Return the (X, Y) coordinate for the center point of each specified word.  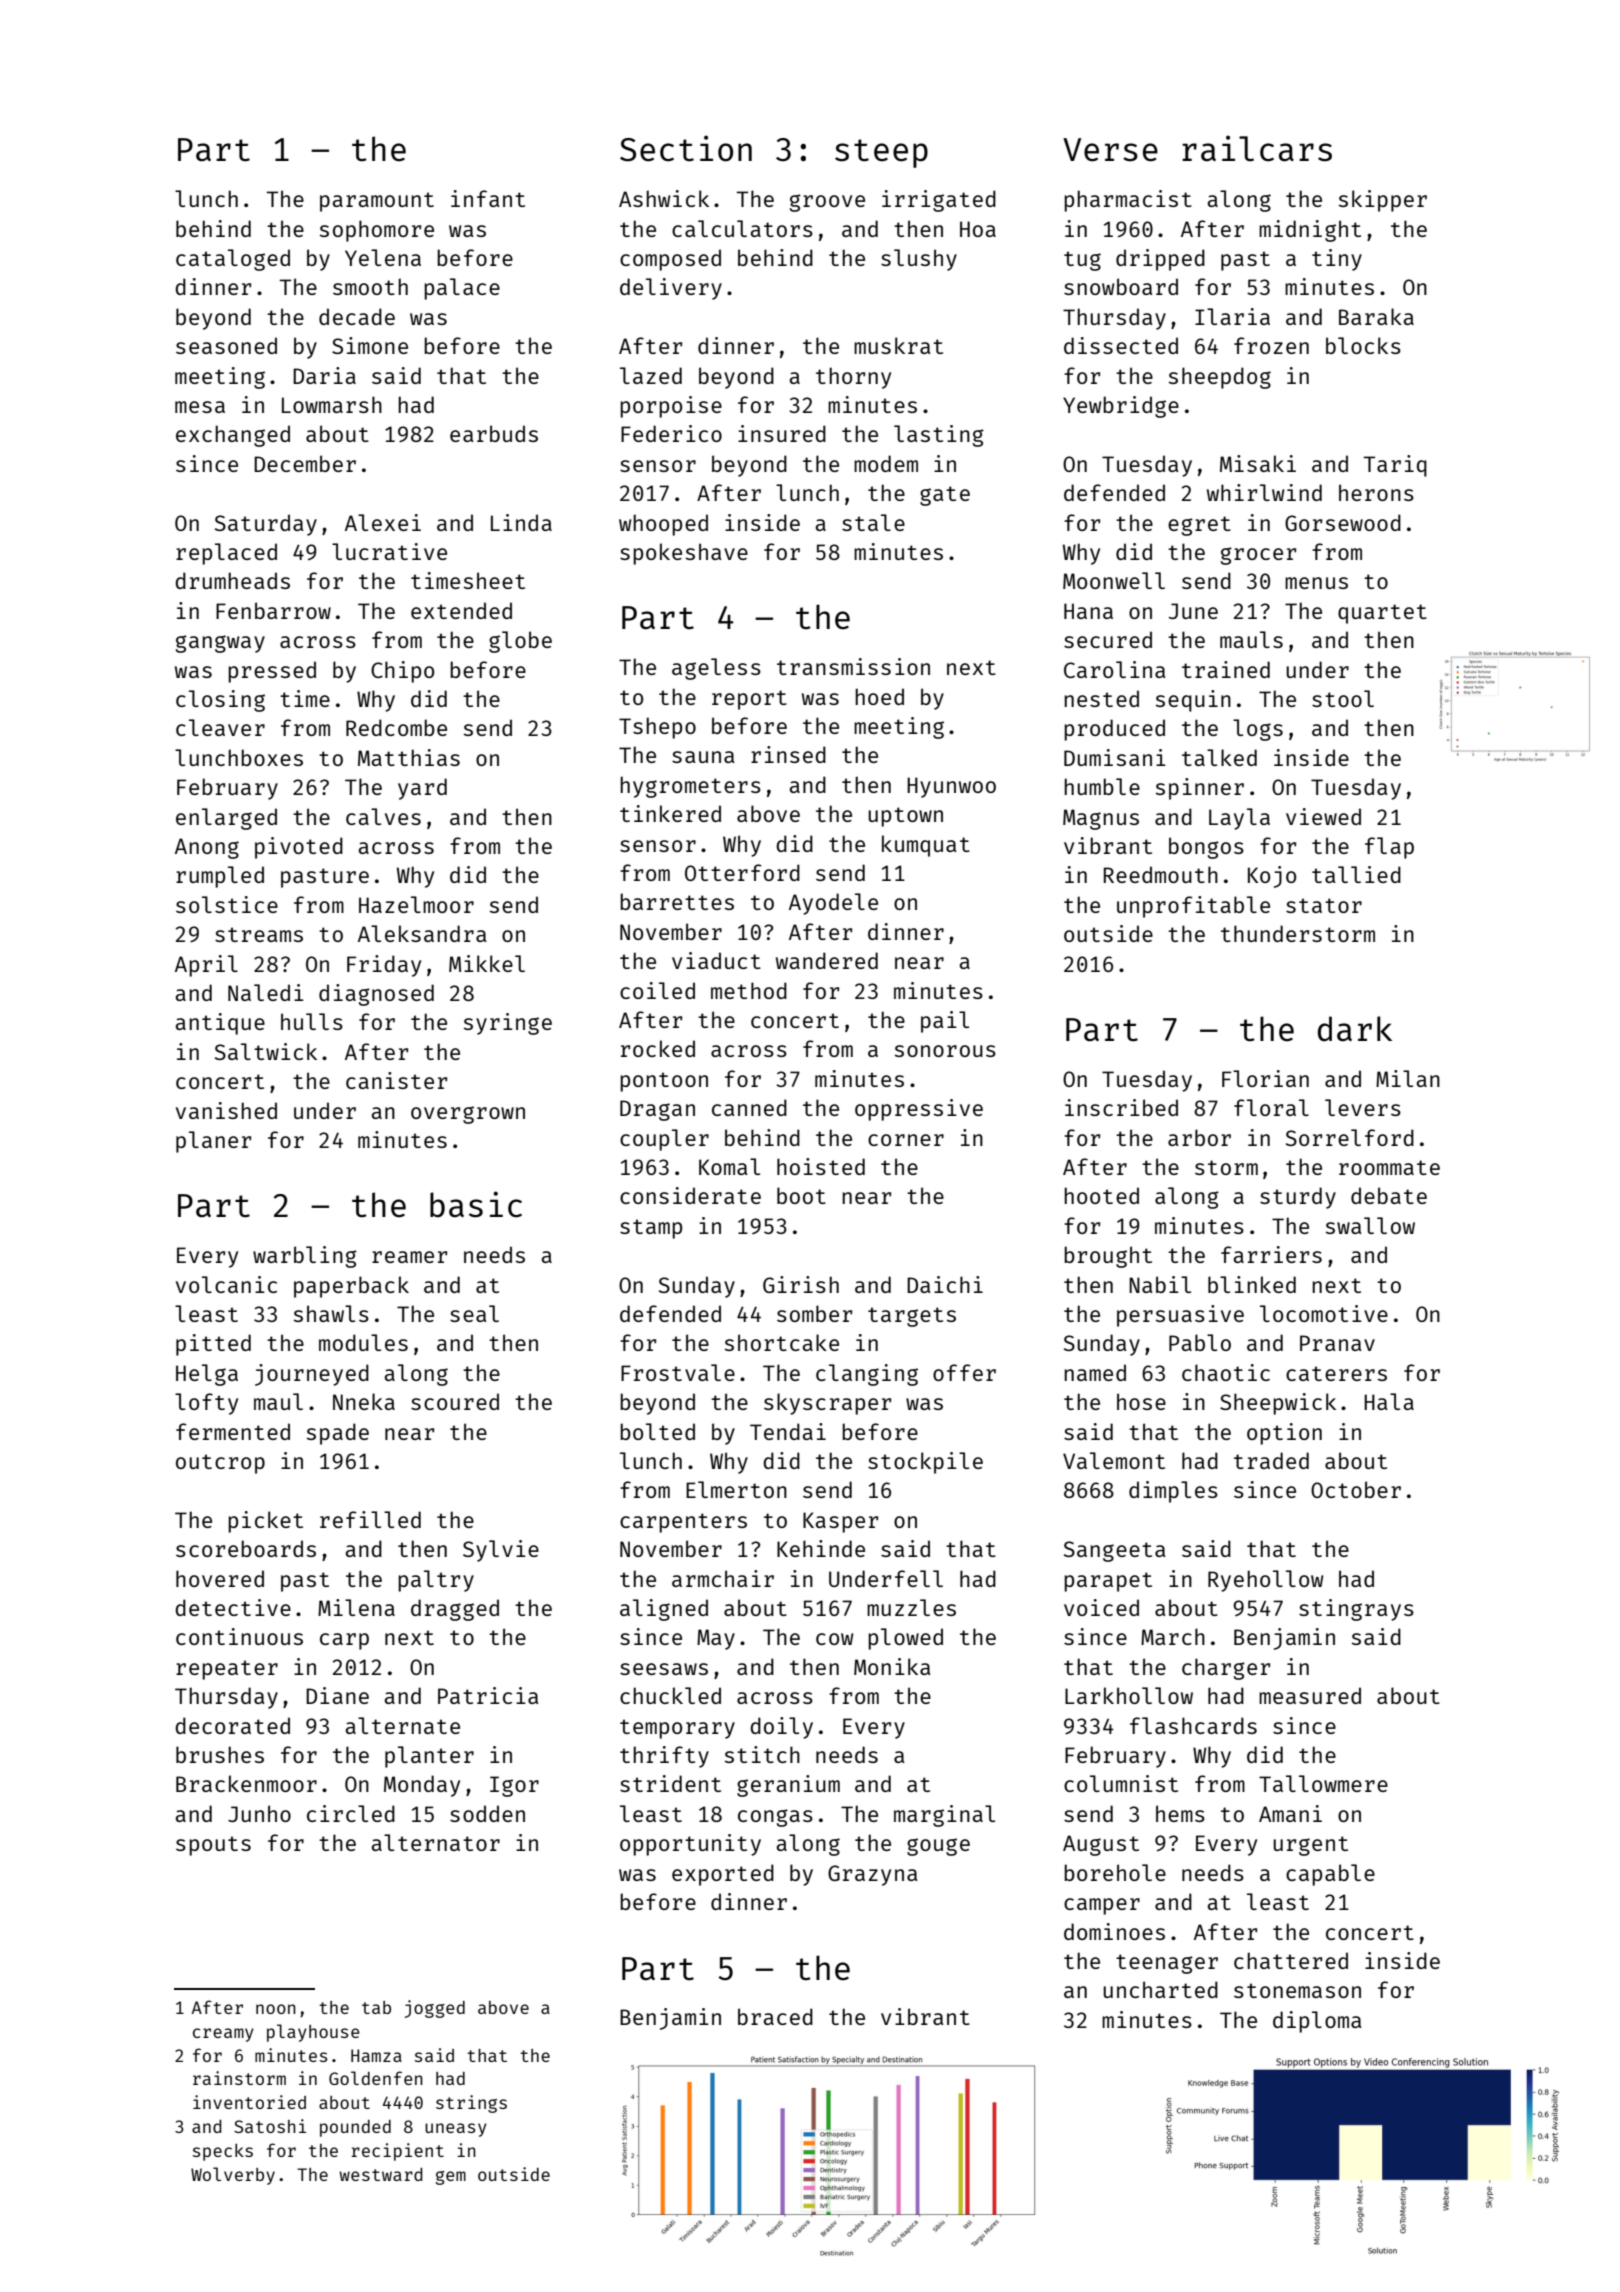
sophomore (377, 231)
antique (220, 1024)
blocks (1363, 345)
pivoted (299, 848)
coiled (657, 990)
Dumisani (1115, 757)
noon (276, 2009)
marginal (944, 1816)
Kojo (1272, 877)
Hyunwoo (951, 787)
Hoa (978, 229)
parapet (1108, 1582)
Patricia (488, 1695)
